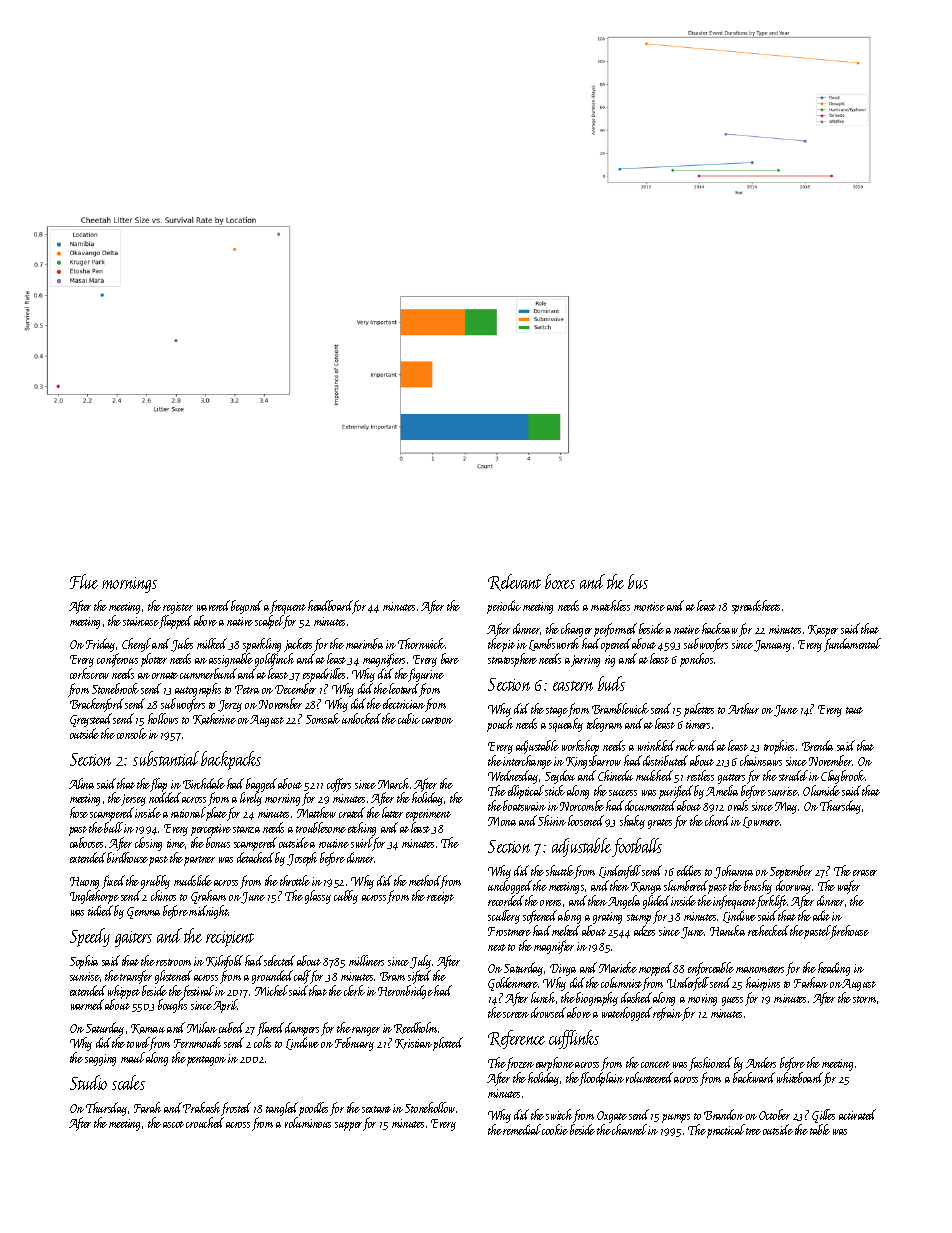 Image resolution: width=952 pixels, height=1233 pixels. I want to click on corkscrew, so click(89, 673).
